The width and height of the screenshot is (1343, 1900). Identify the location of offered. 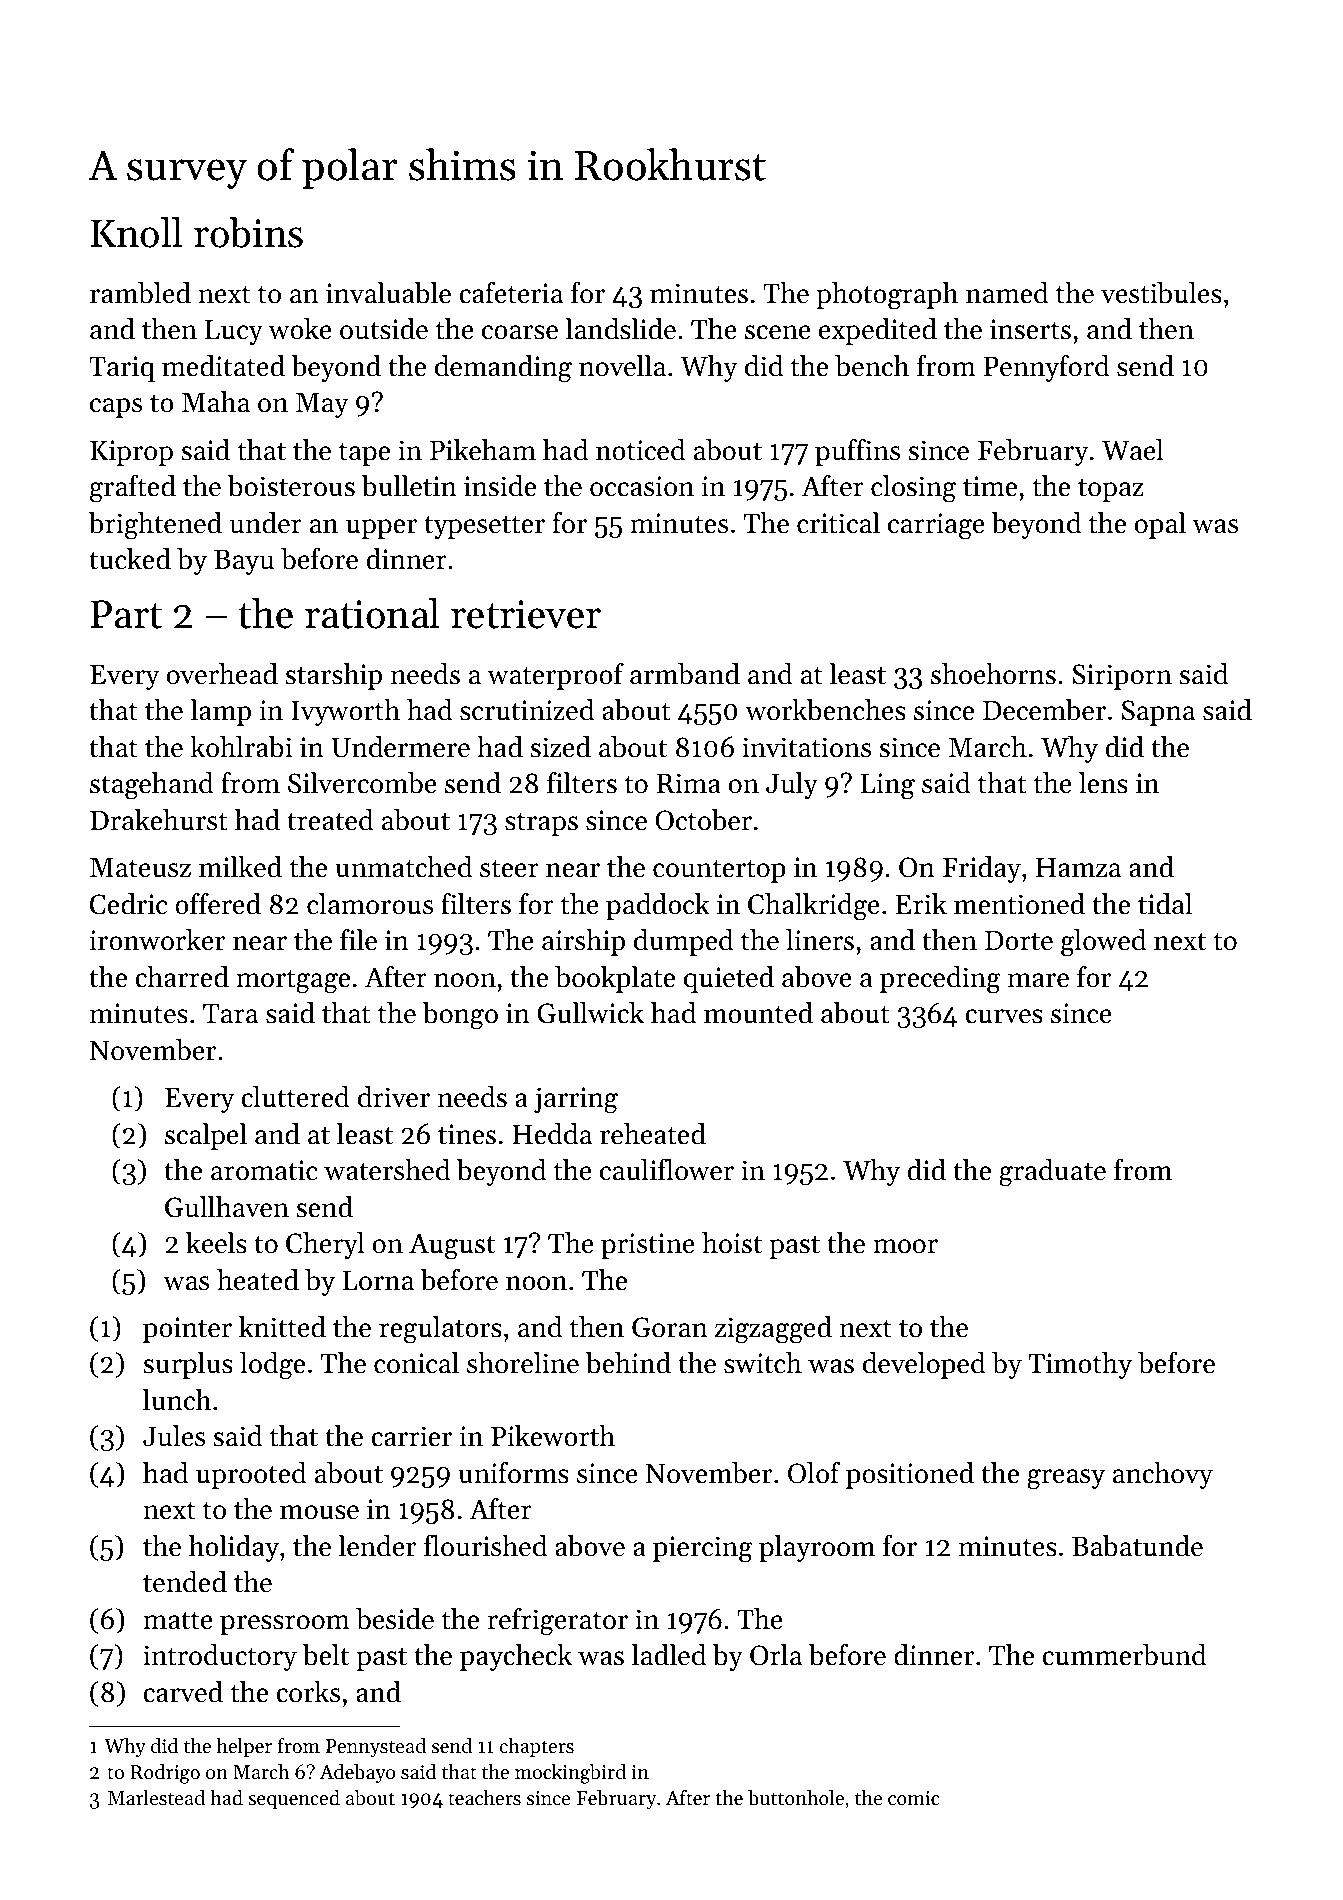
(218, 904).
